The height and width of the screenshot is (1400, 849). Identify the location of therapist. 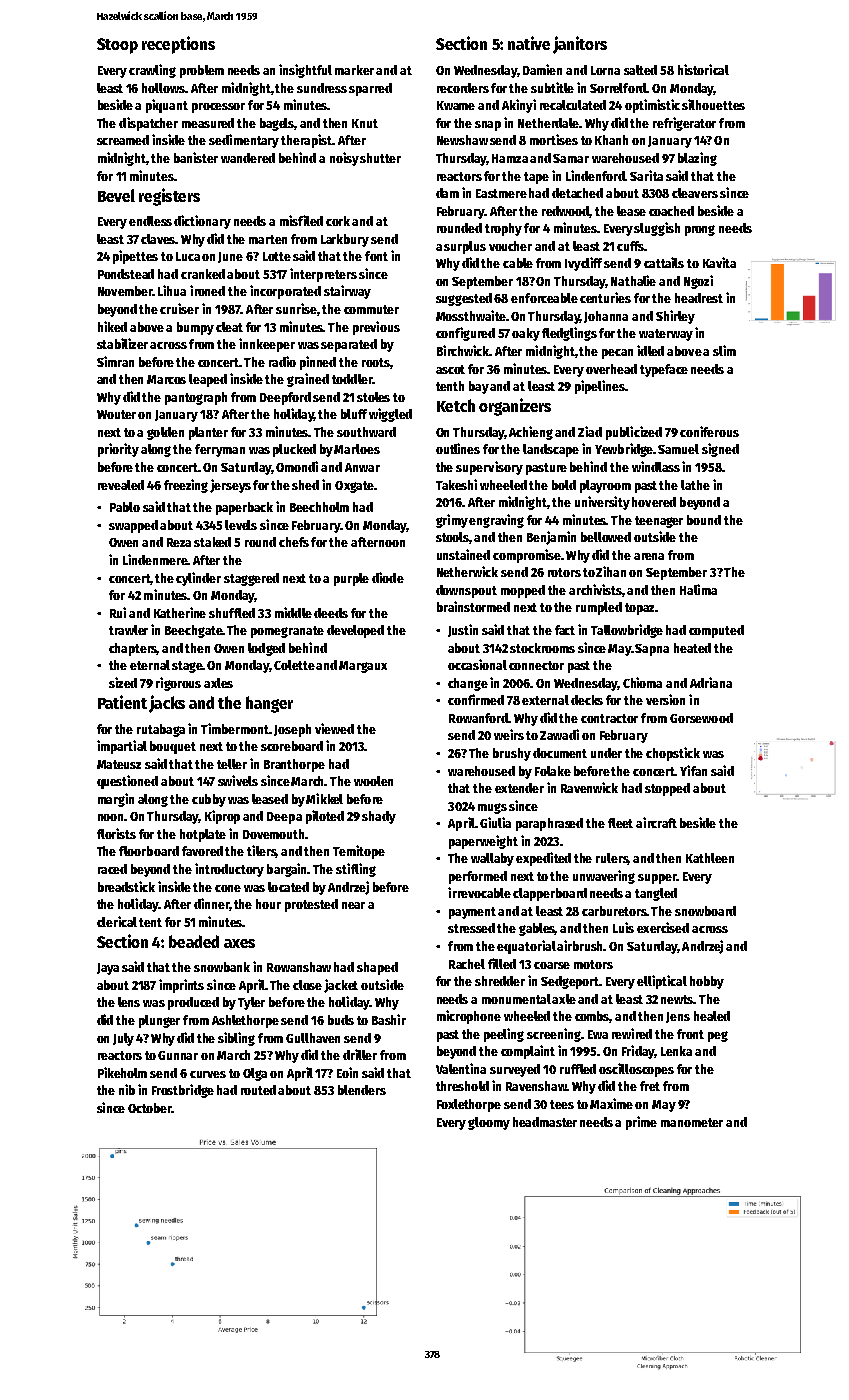
(306, 141).
